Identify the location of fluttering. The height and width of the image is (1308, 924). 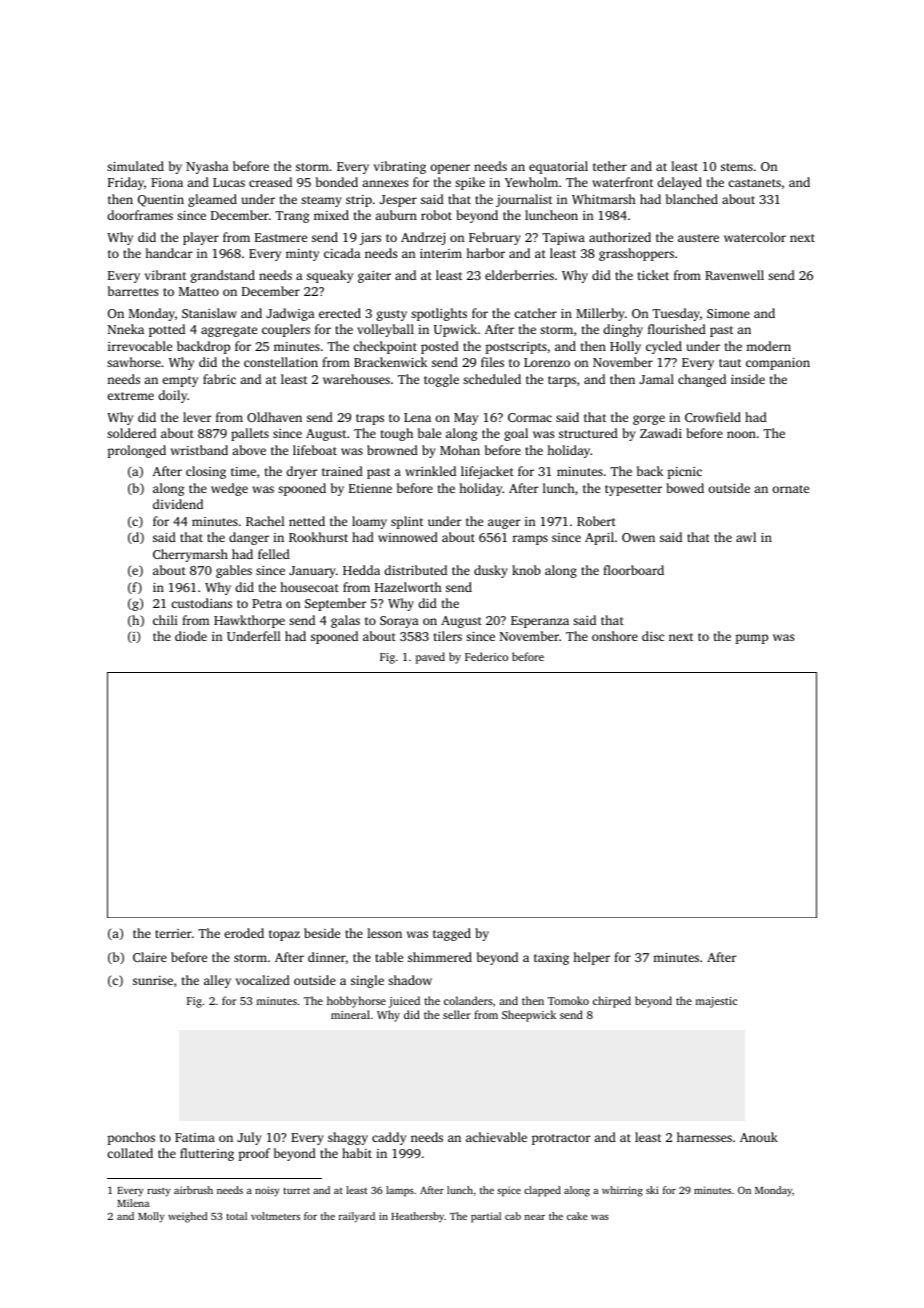
(207, 1154).
